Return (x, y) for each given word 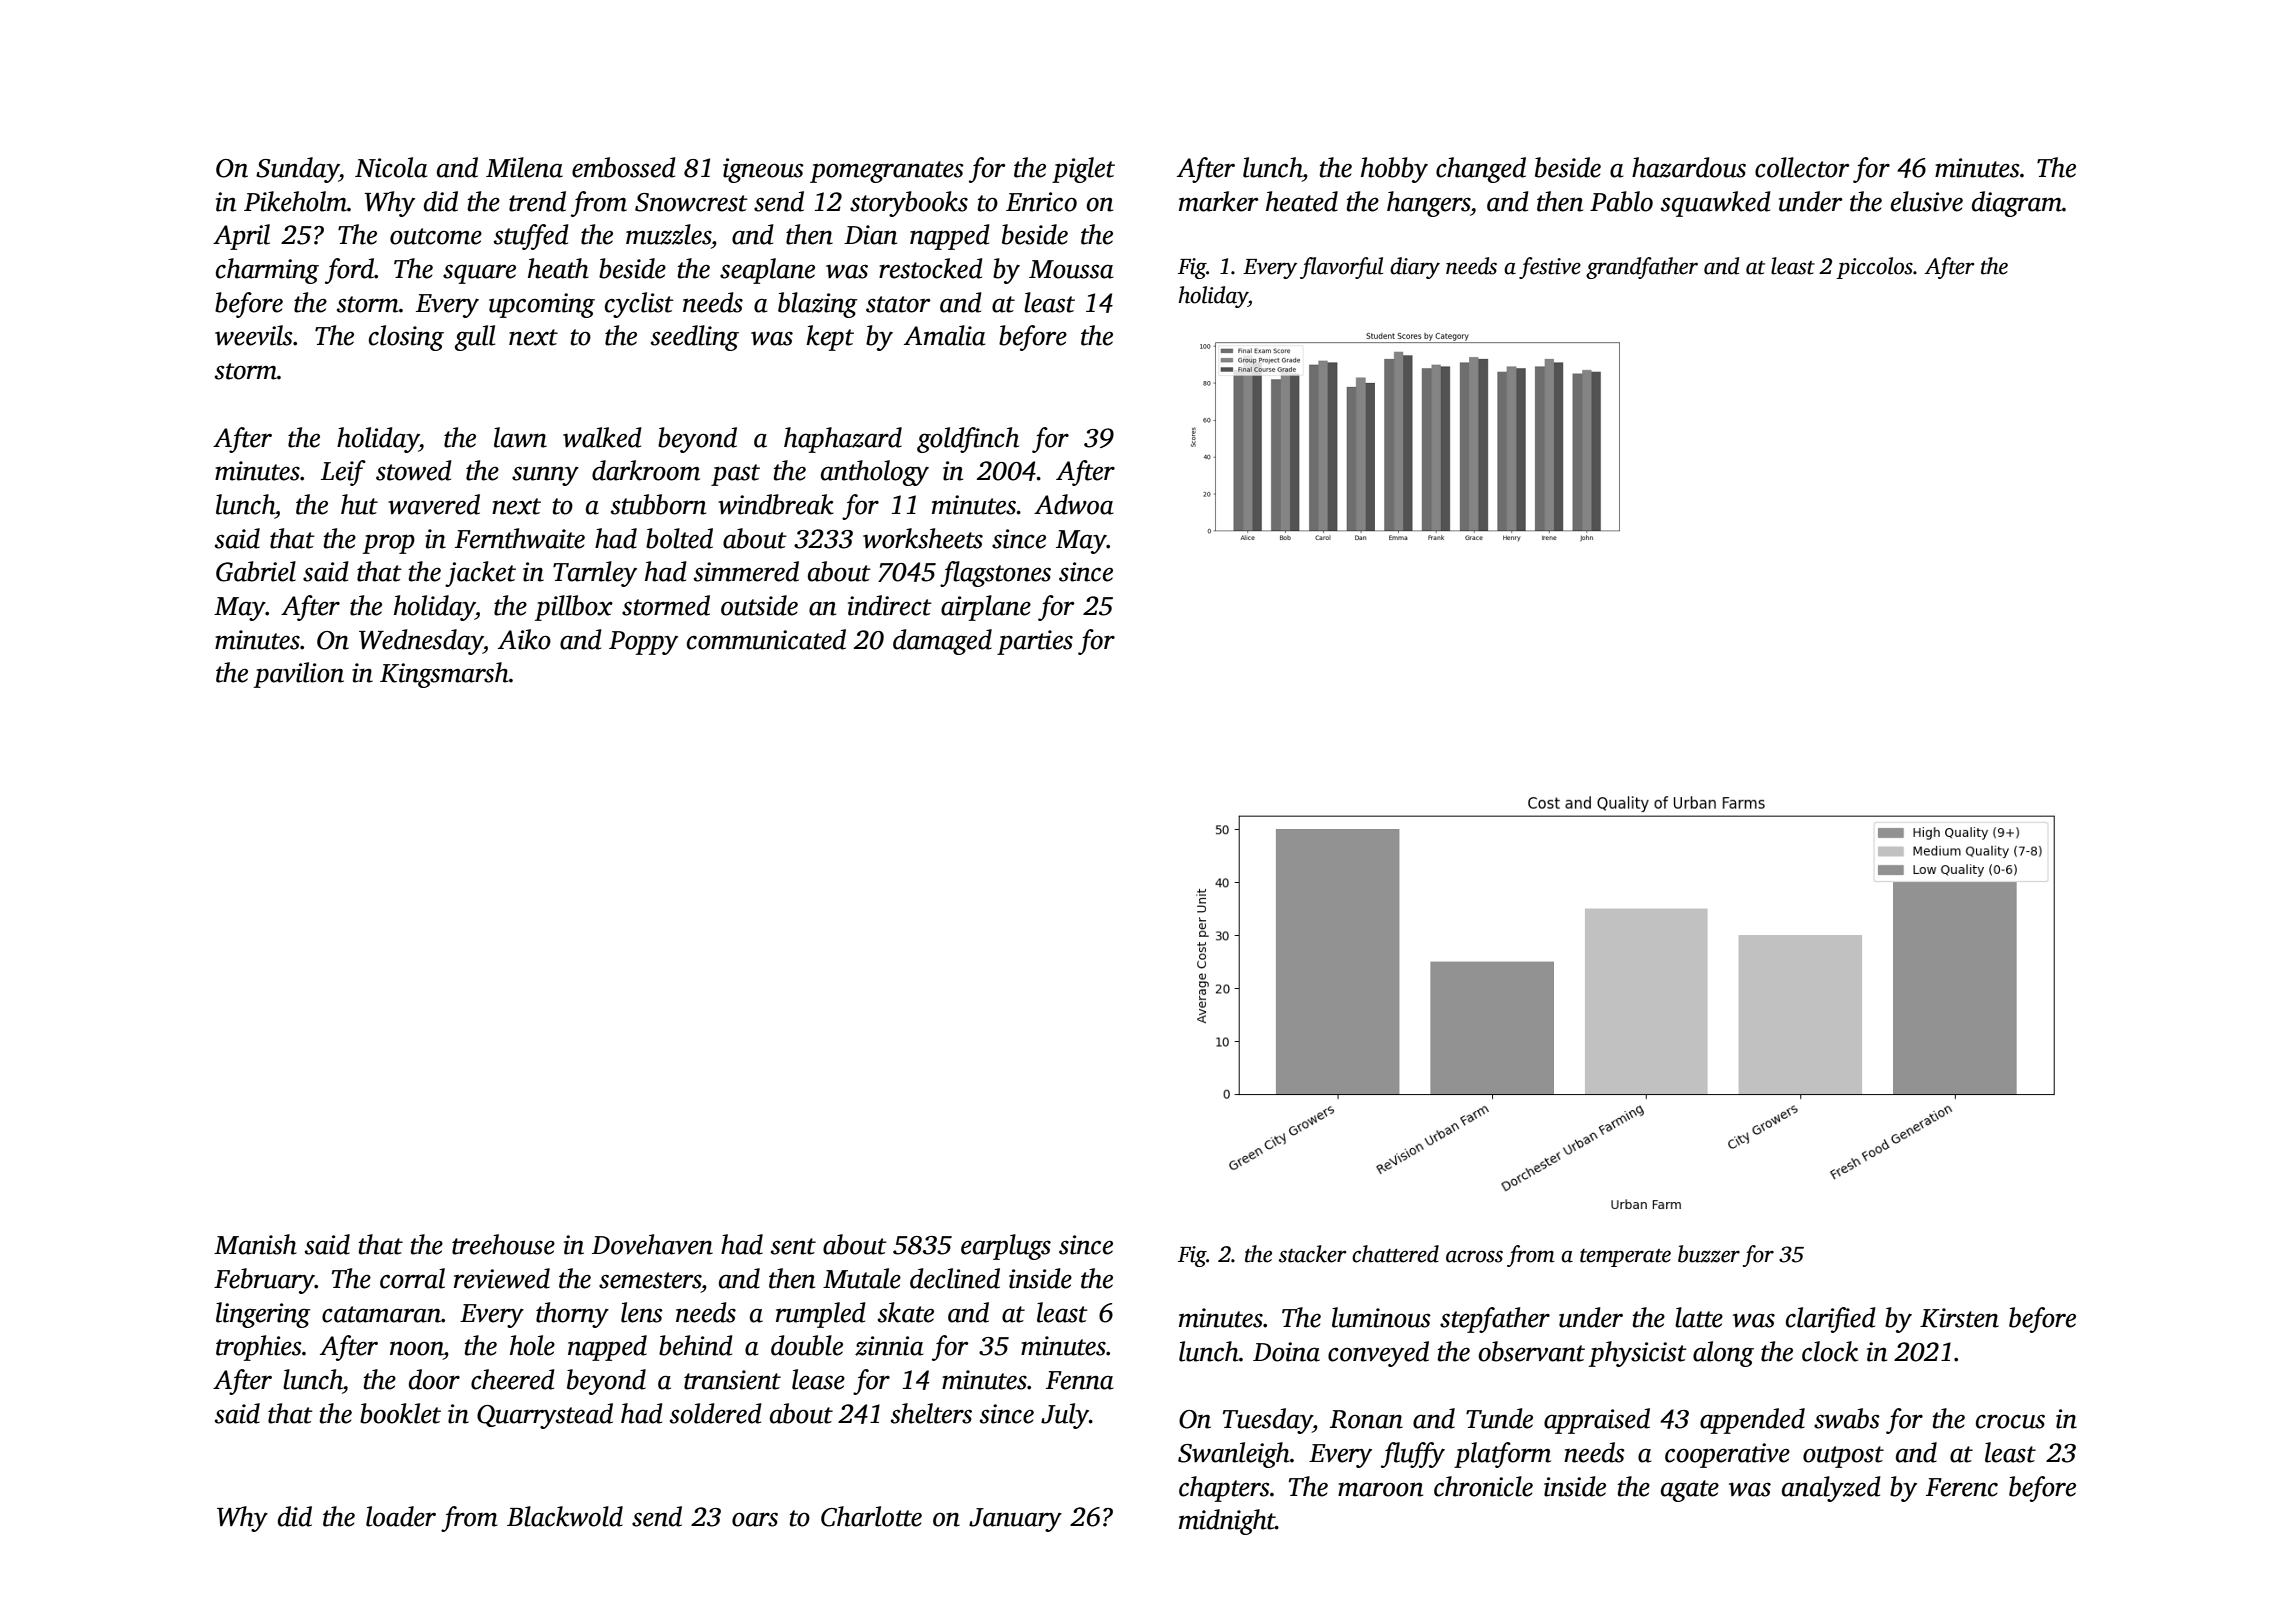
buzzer (1709, 1254)
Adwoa (1074, 504)
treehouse (503, 1244)
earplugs (1006, 1247)
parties (1035, 642)
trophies (259, 1348)
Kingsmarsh (444, 675)
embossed (623, 167)
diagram (2017, 204)
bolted (679, 538)
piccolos (1875, 268)
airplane (986, 608)
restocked (930, 268)
